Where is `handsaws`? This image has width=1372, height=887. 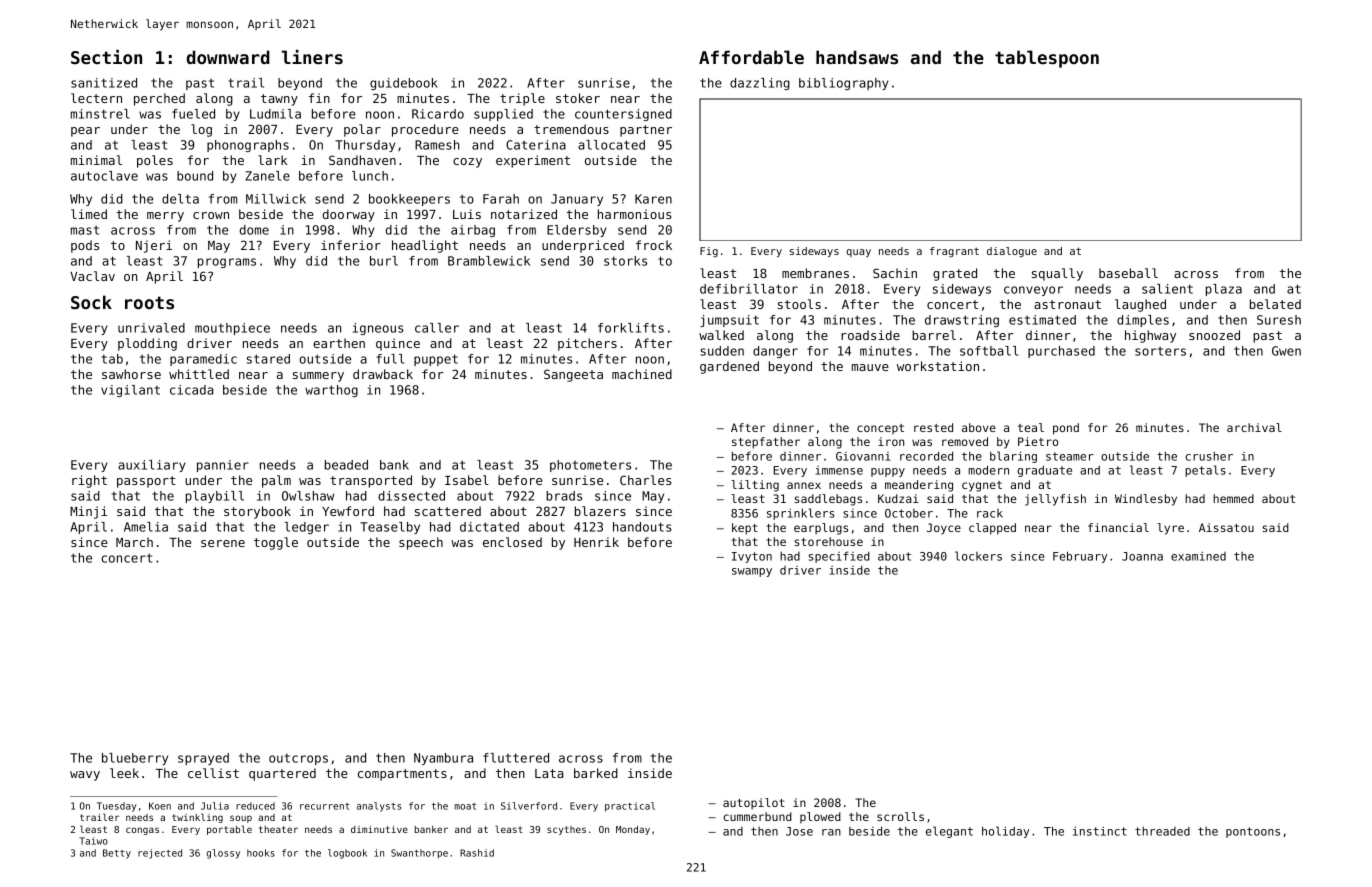
handsaws is located at coordinates (857, 57).
